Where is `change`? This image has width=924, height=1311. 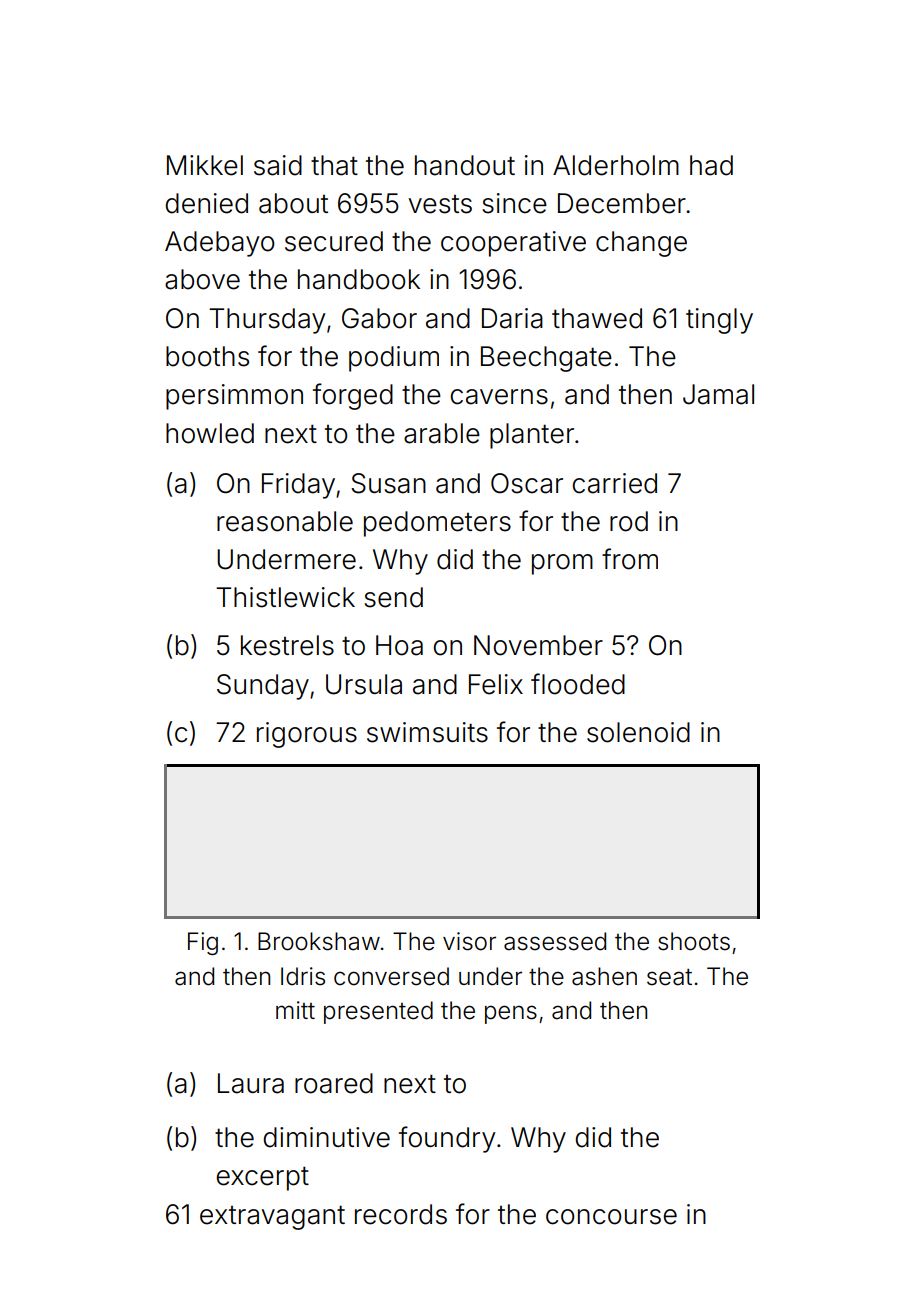
change is located at coordinates (641, 244).
